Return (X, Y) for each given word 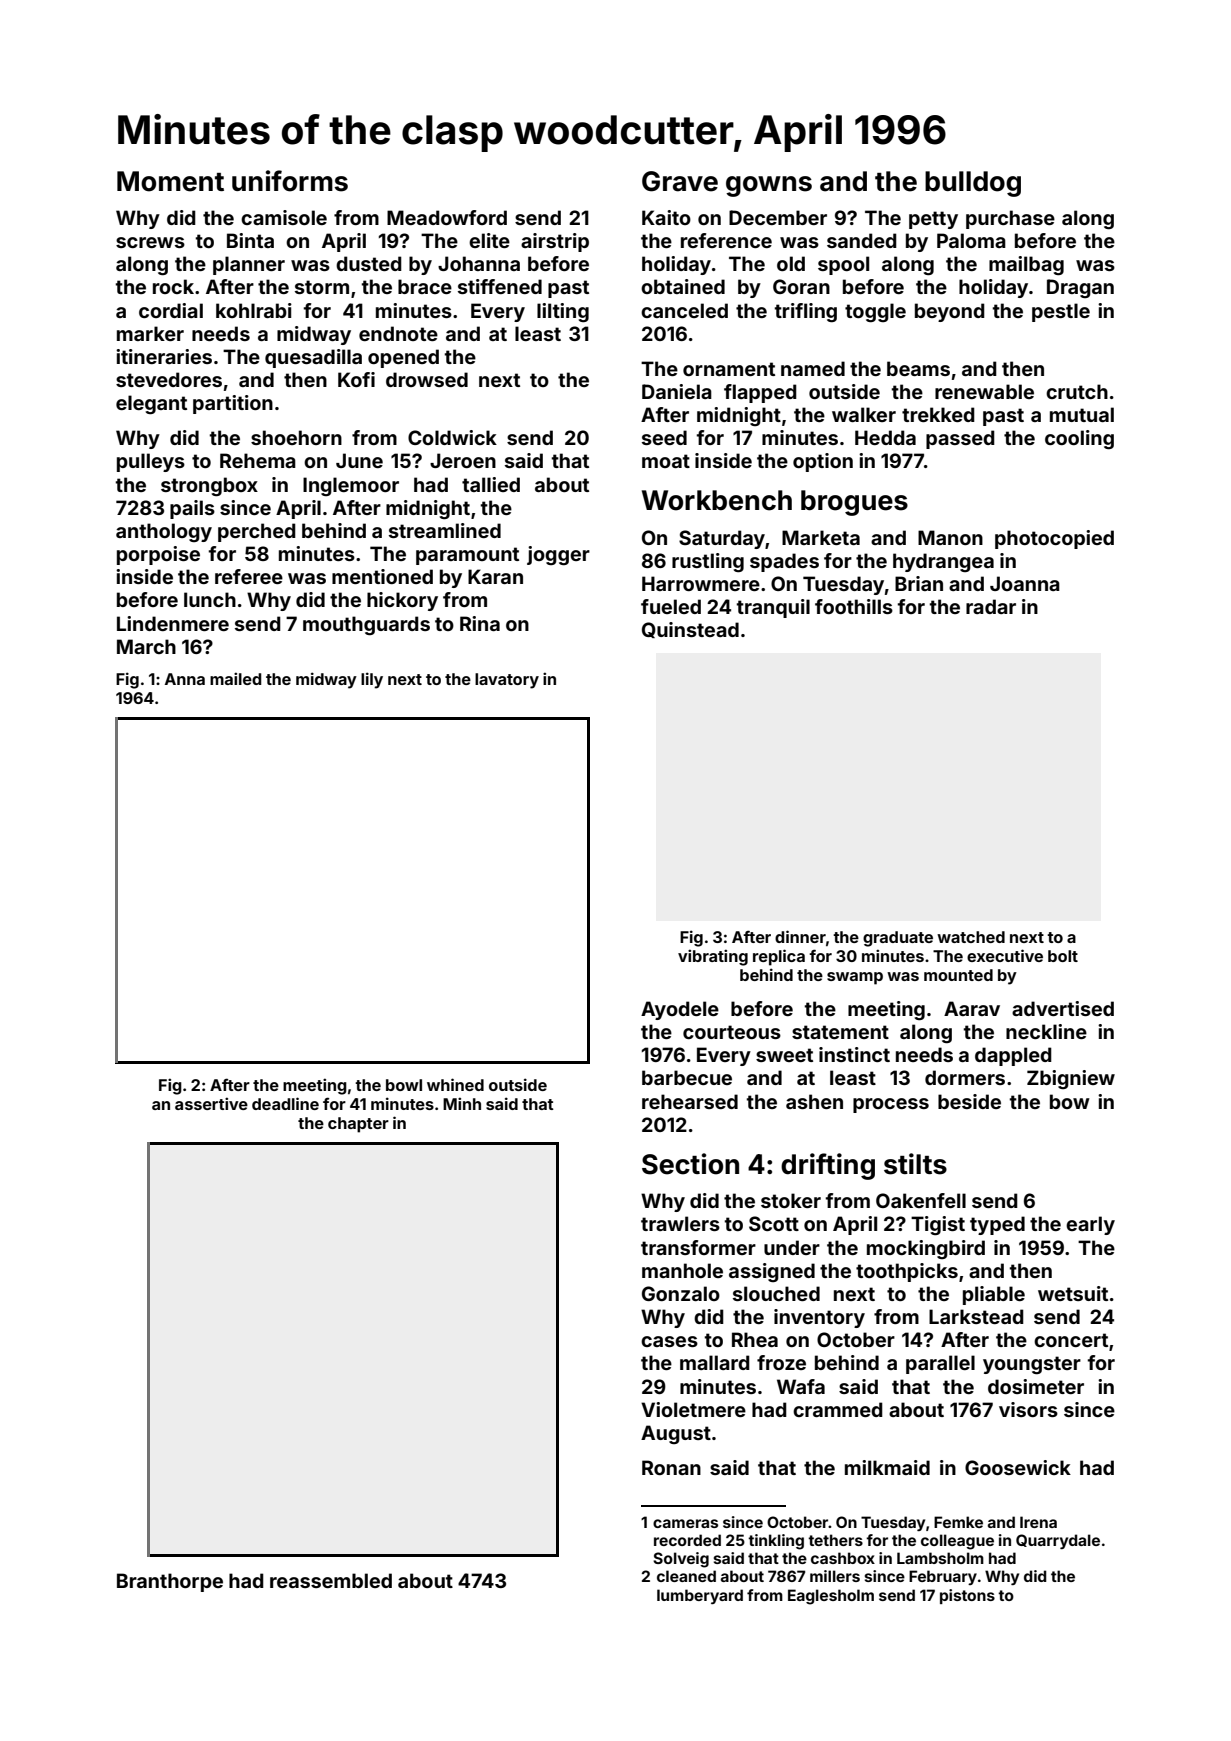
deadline (285, 1103)
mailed (235, 678)
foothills (854, 606)
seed (664, 437)
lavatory (507, 681)
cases (669, 1341)
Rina (480, 623)
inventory (819, 1318)
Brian (919, 583)
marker (150, 333)
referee (249, 576)
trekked (938, 414)
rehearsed (690, 1101)
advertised (1063, 1008)
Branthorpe (170, 1582)
